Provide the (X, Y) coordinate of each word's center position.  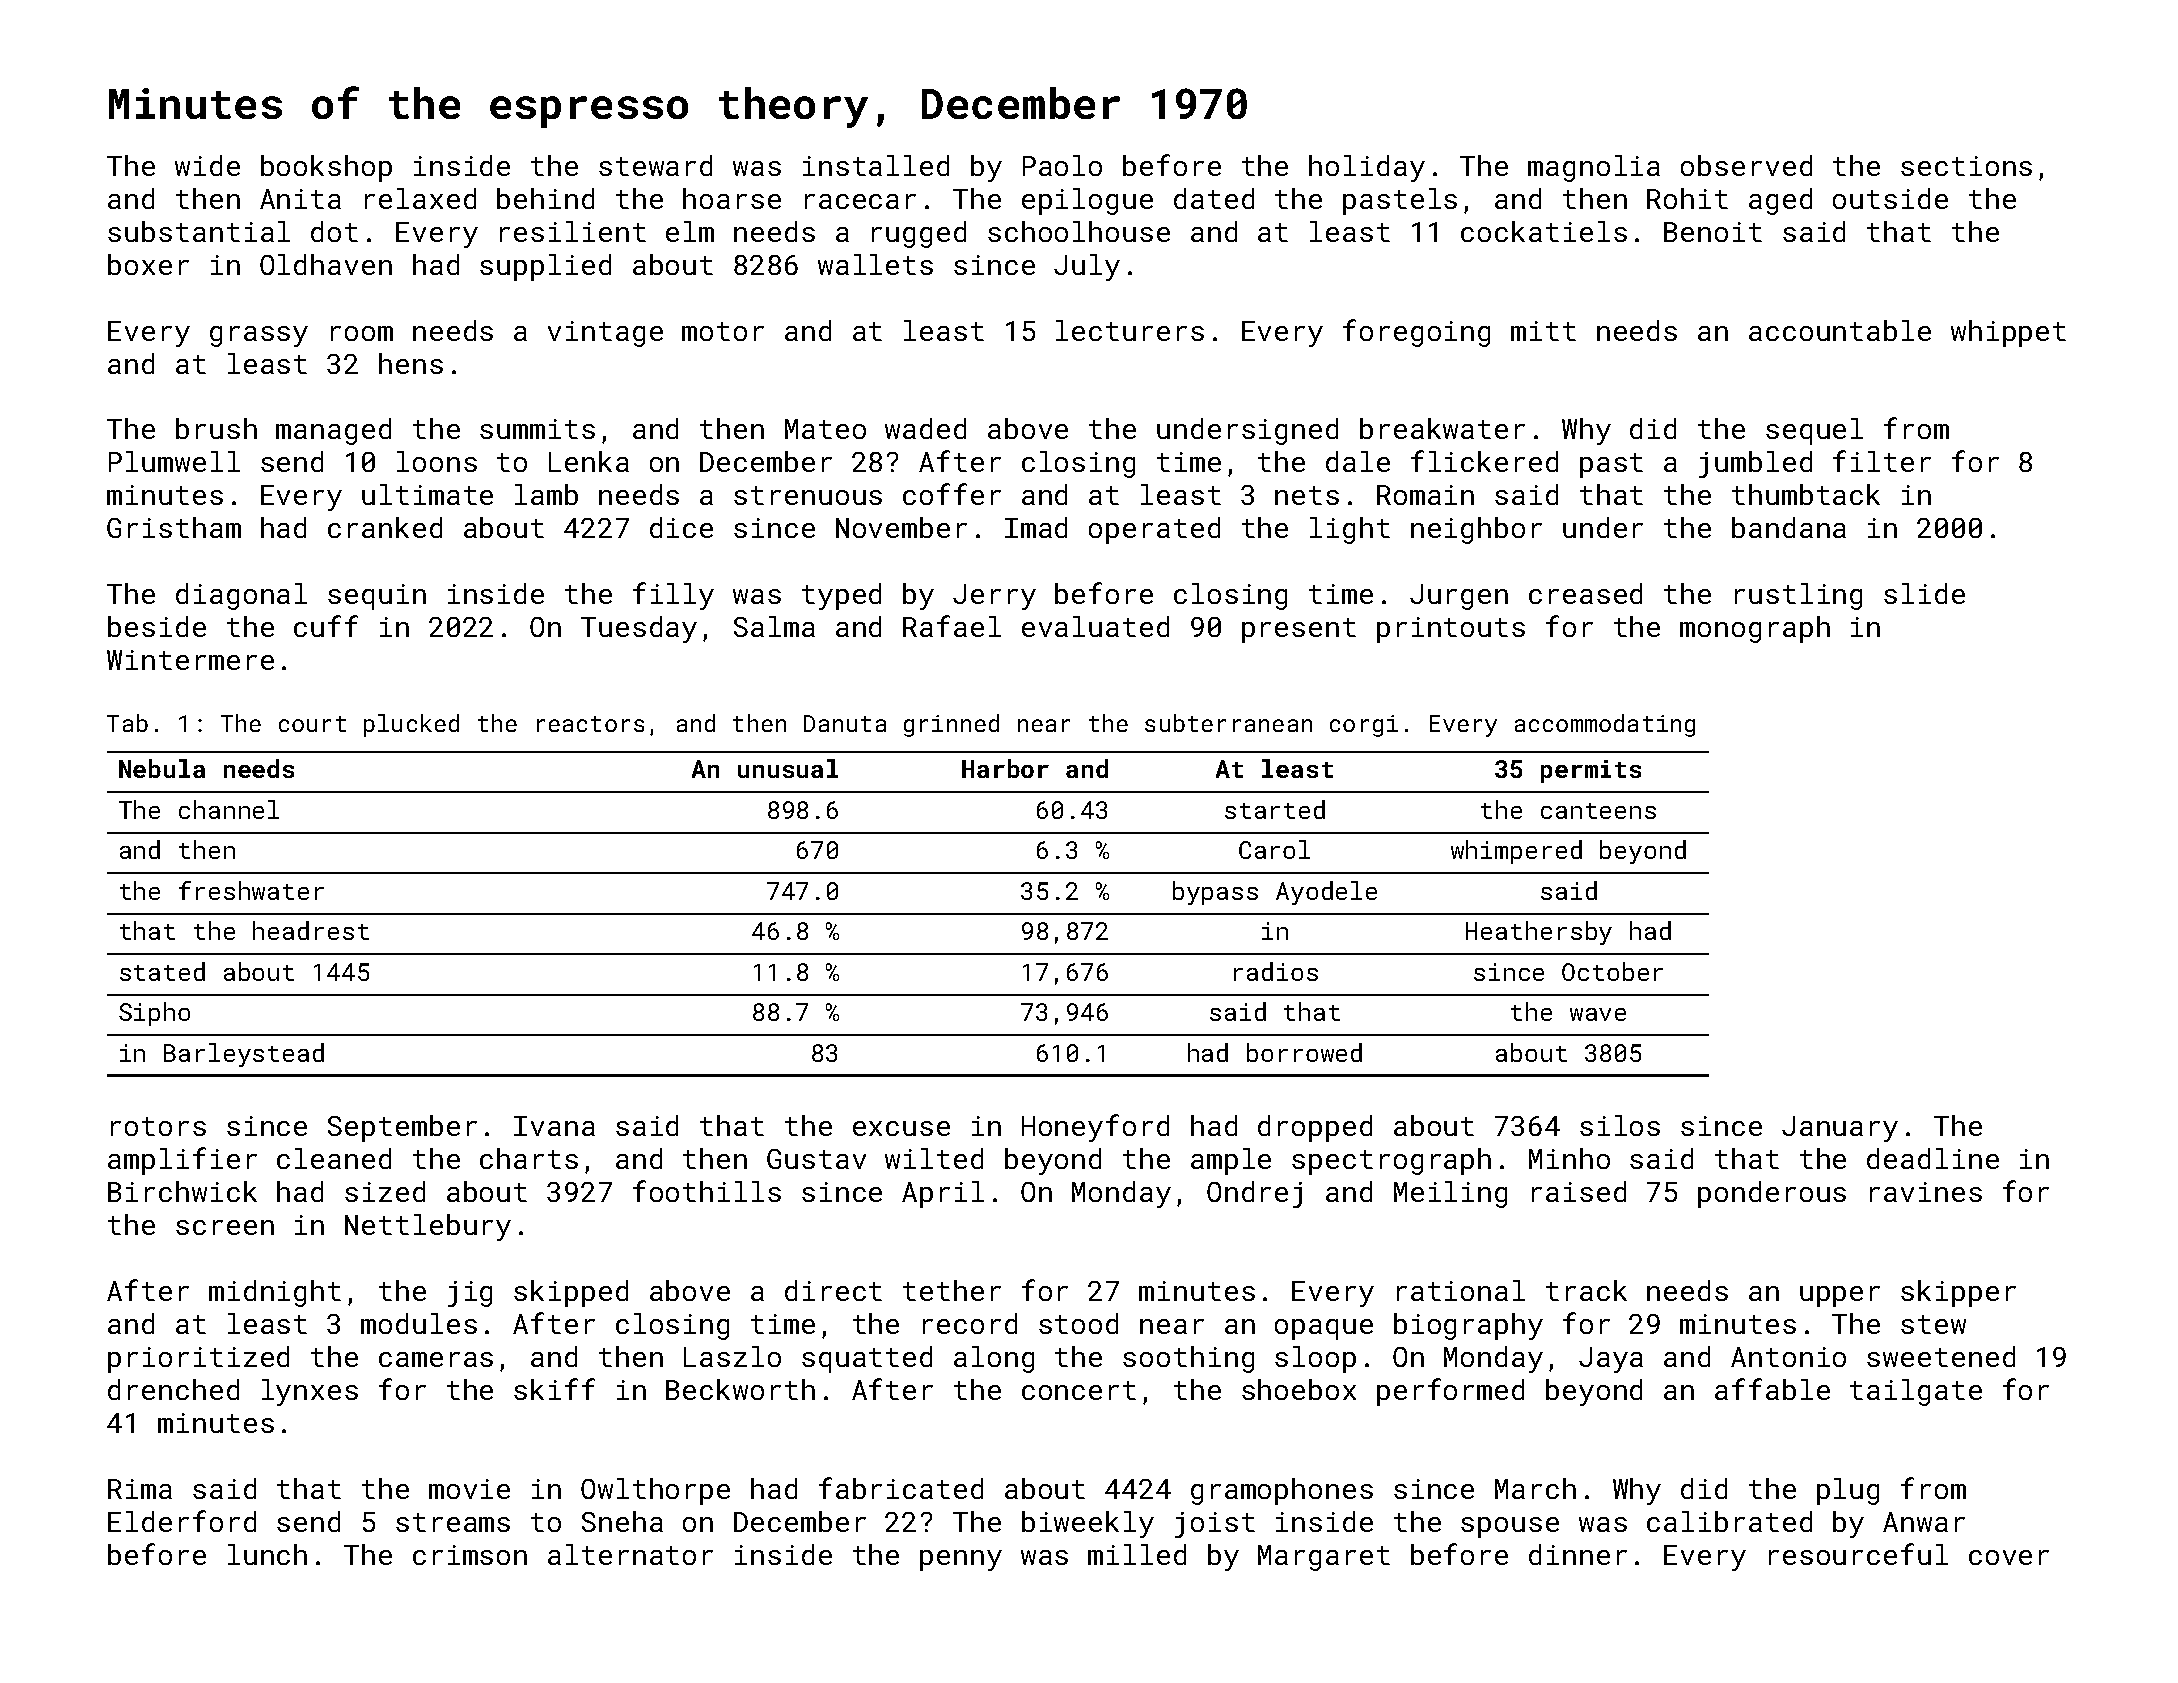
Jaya (1611, 1360)
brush (216, 428)
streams (453, 1522)
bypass (1215, 893)
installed (876, 165)
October (1612, 971)
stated (162, 971)
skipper (1958, 1293)
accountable (1840, 330)
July (1087, 267)
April (943, 1194)
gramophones (1282, 1491)
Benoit (1713, 232)
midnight (275, 1293)
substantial (199, 231)
